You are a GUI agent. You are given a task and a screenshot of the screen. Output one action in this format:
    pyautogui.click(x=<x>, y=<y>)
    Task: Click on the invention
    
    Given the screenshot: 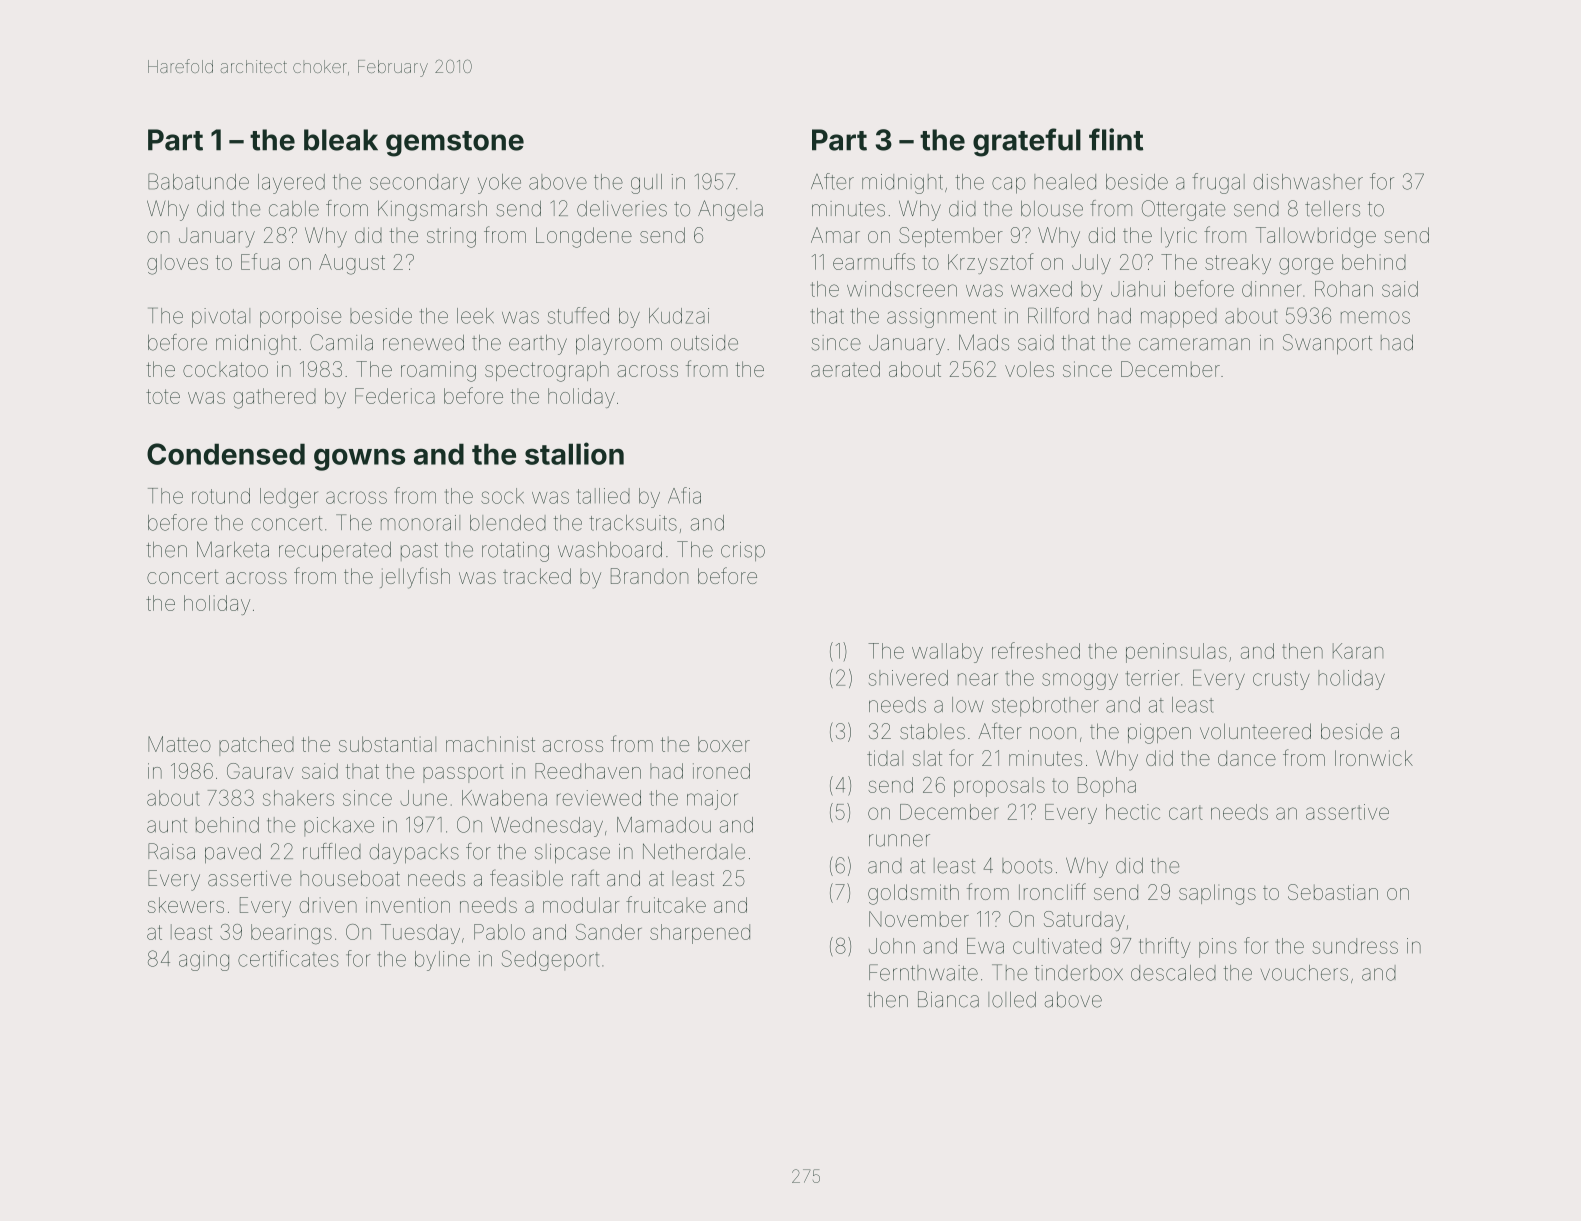 What is the action you would take?
    pyautogui.click(x=408, y=905)
